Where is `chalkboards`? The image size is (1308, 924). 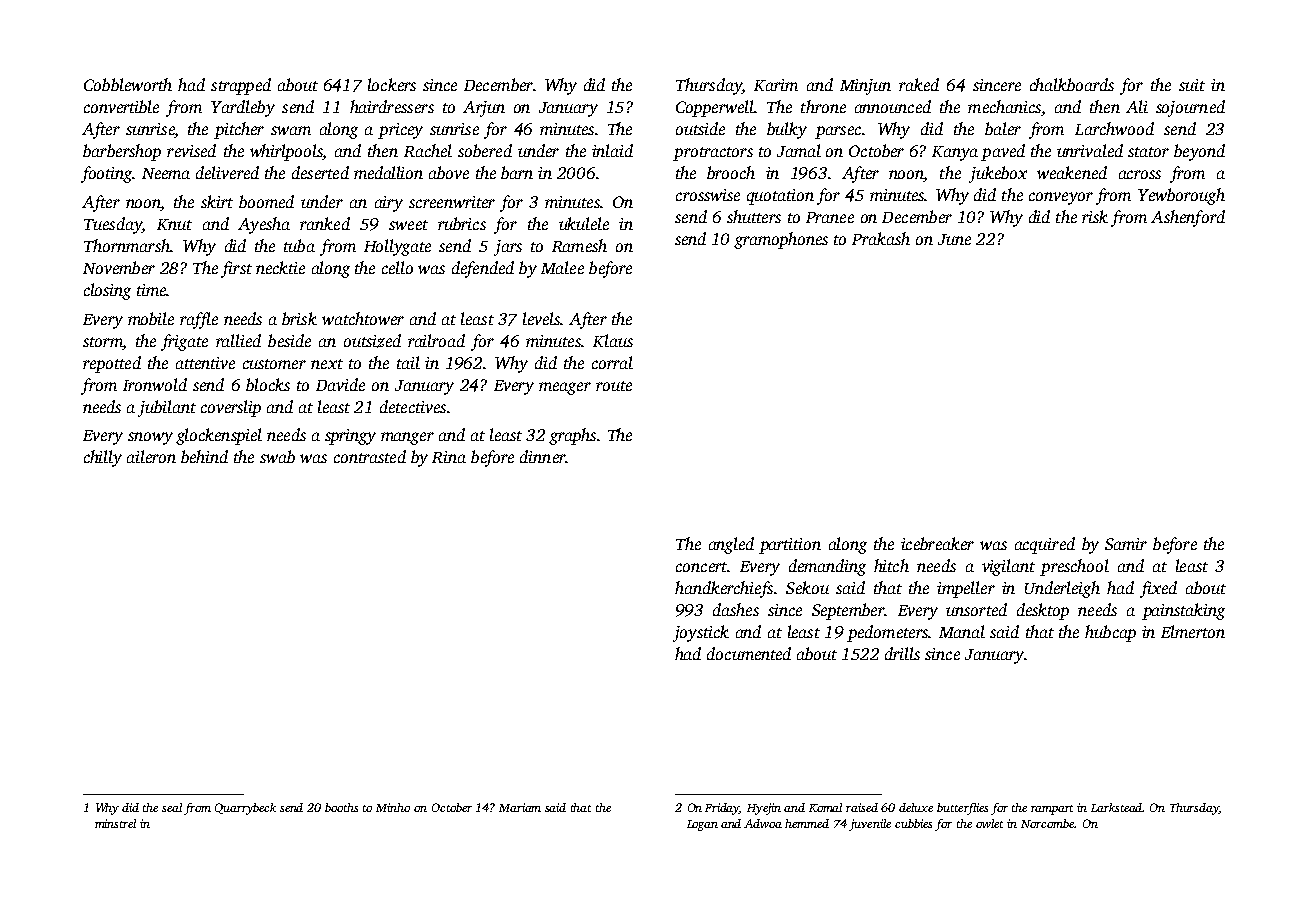 chalkboards is located at coordinates (1072, 84).
